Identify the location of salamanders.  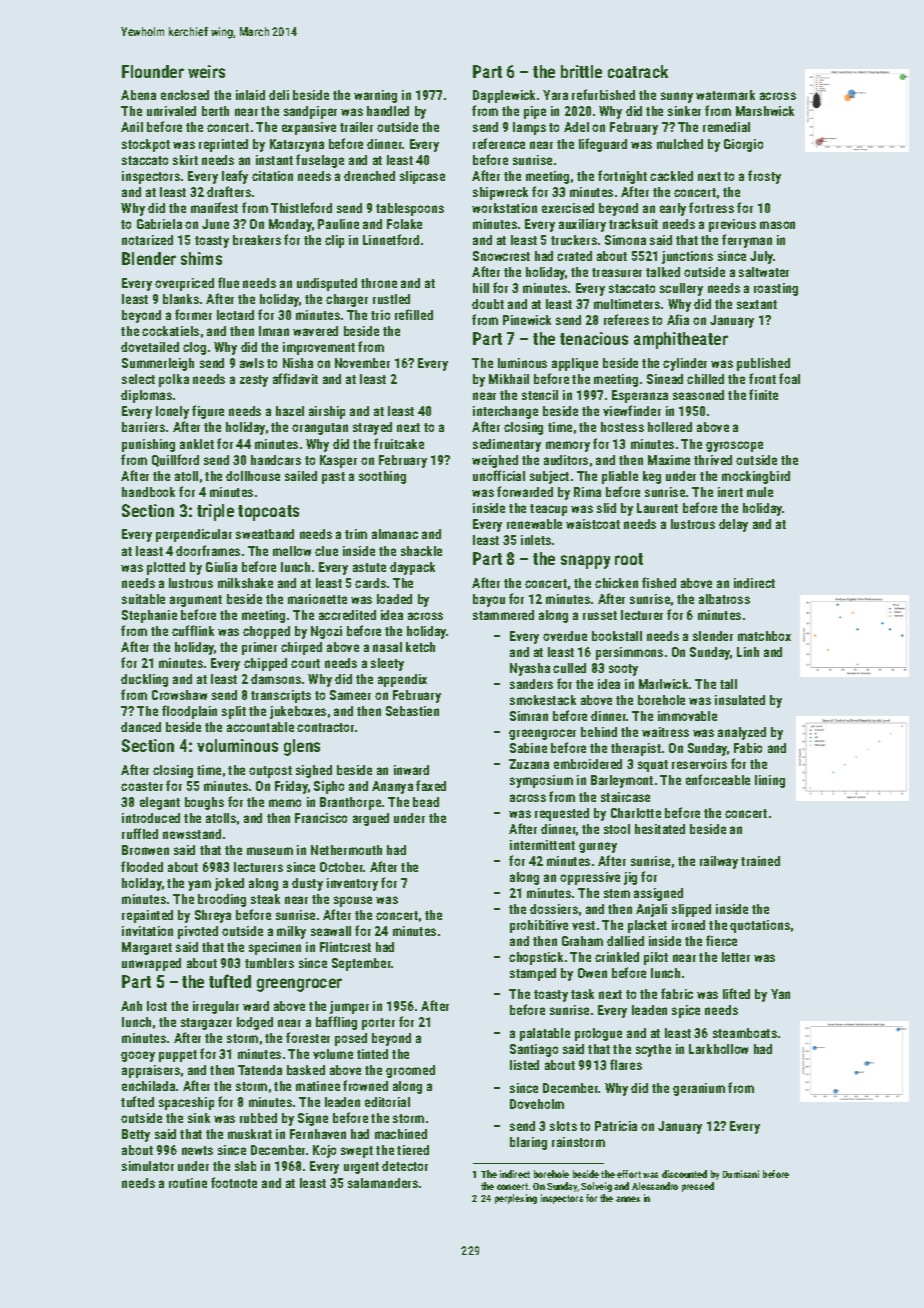
(383, 1183).
